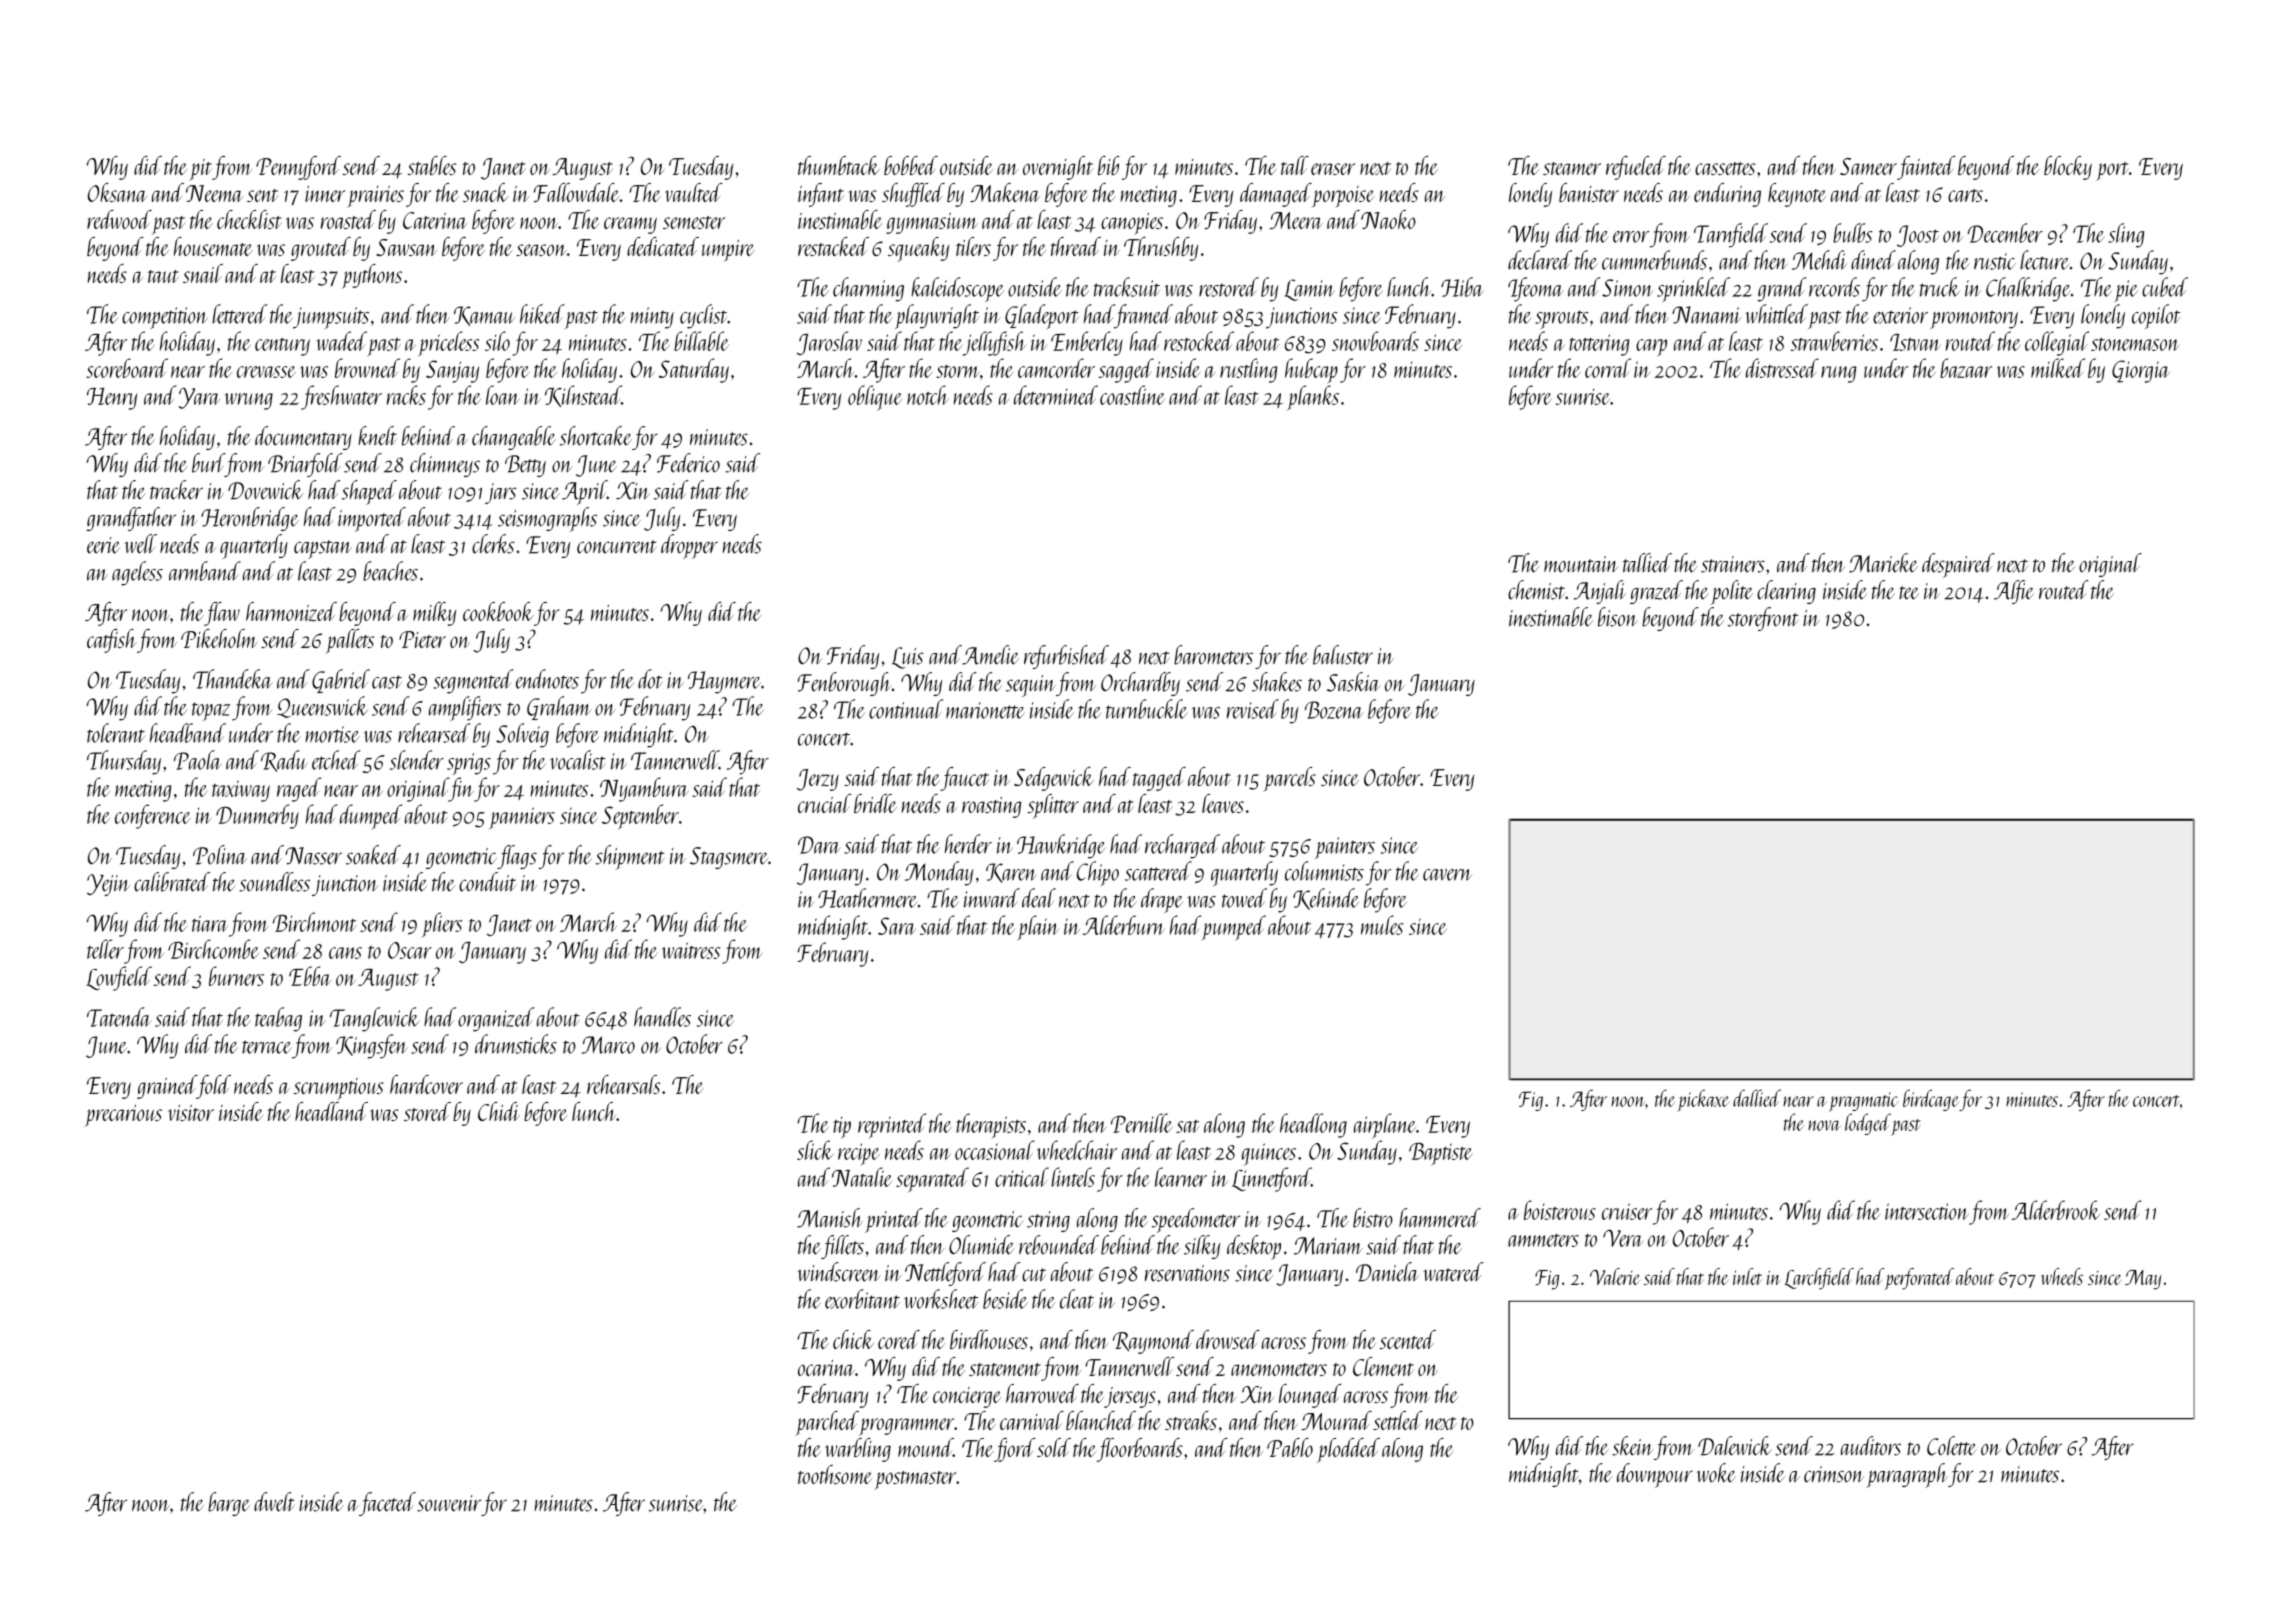 This page has height=1614, width=2282. Describe the element at coordinates (1440, 1218) in the page. I see `hammered` at that location.
